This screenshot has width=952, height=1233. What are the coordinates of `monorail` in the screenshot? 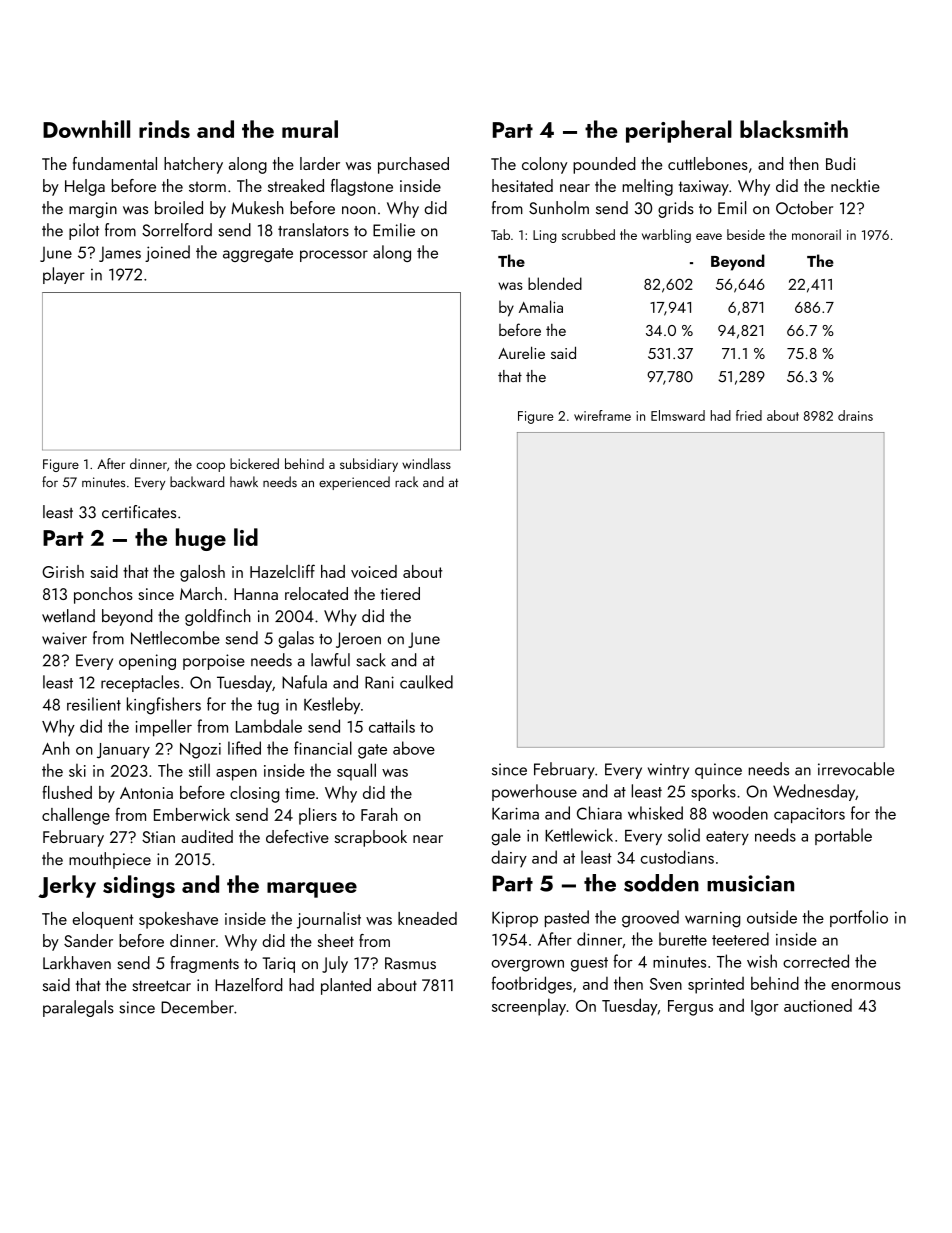 It's located at (816, 234).
